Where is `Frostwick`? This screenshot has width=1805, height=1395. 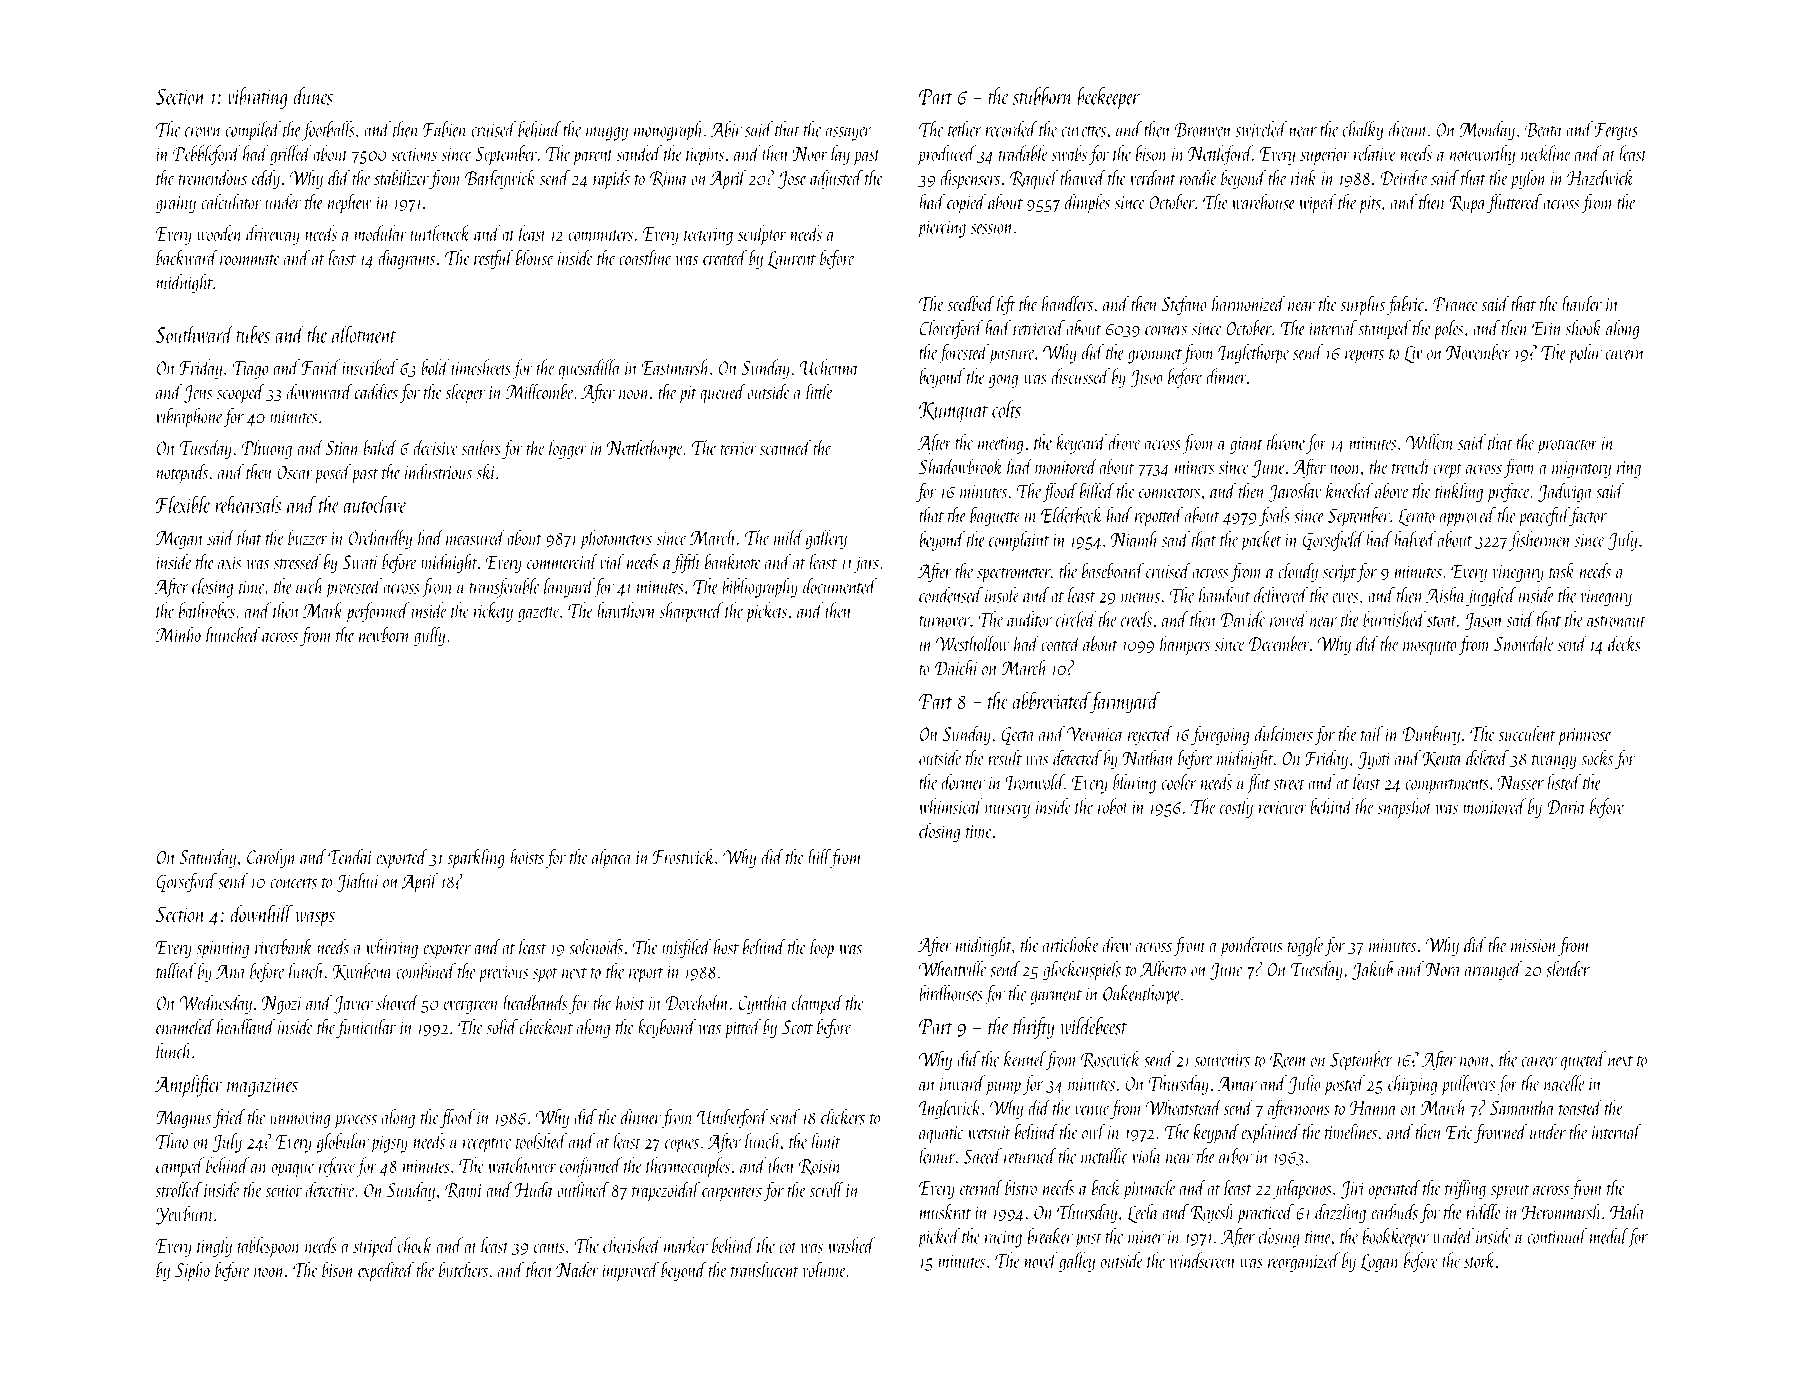 Frostwick is located at coordinates (683, 856).
